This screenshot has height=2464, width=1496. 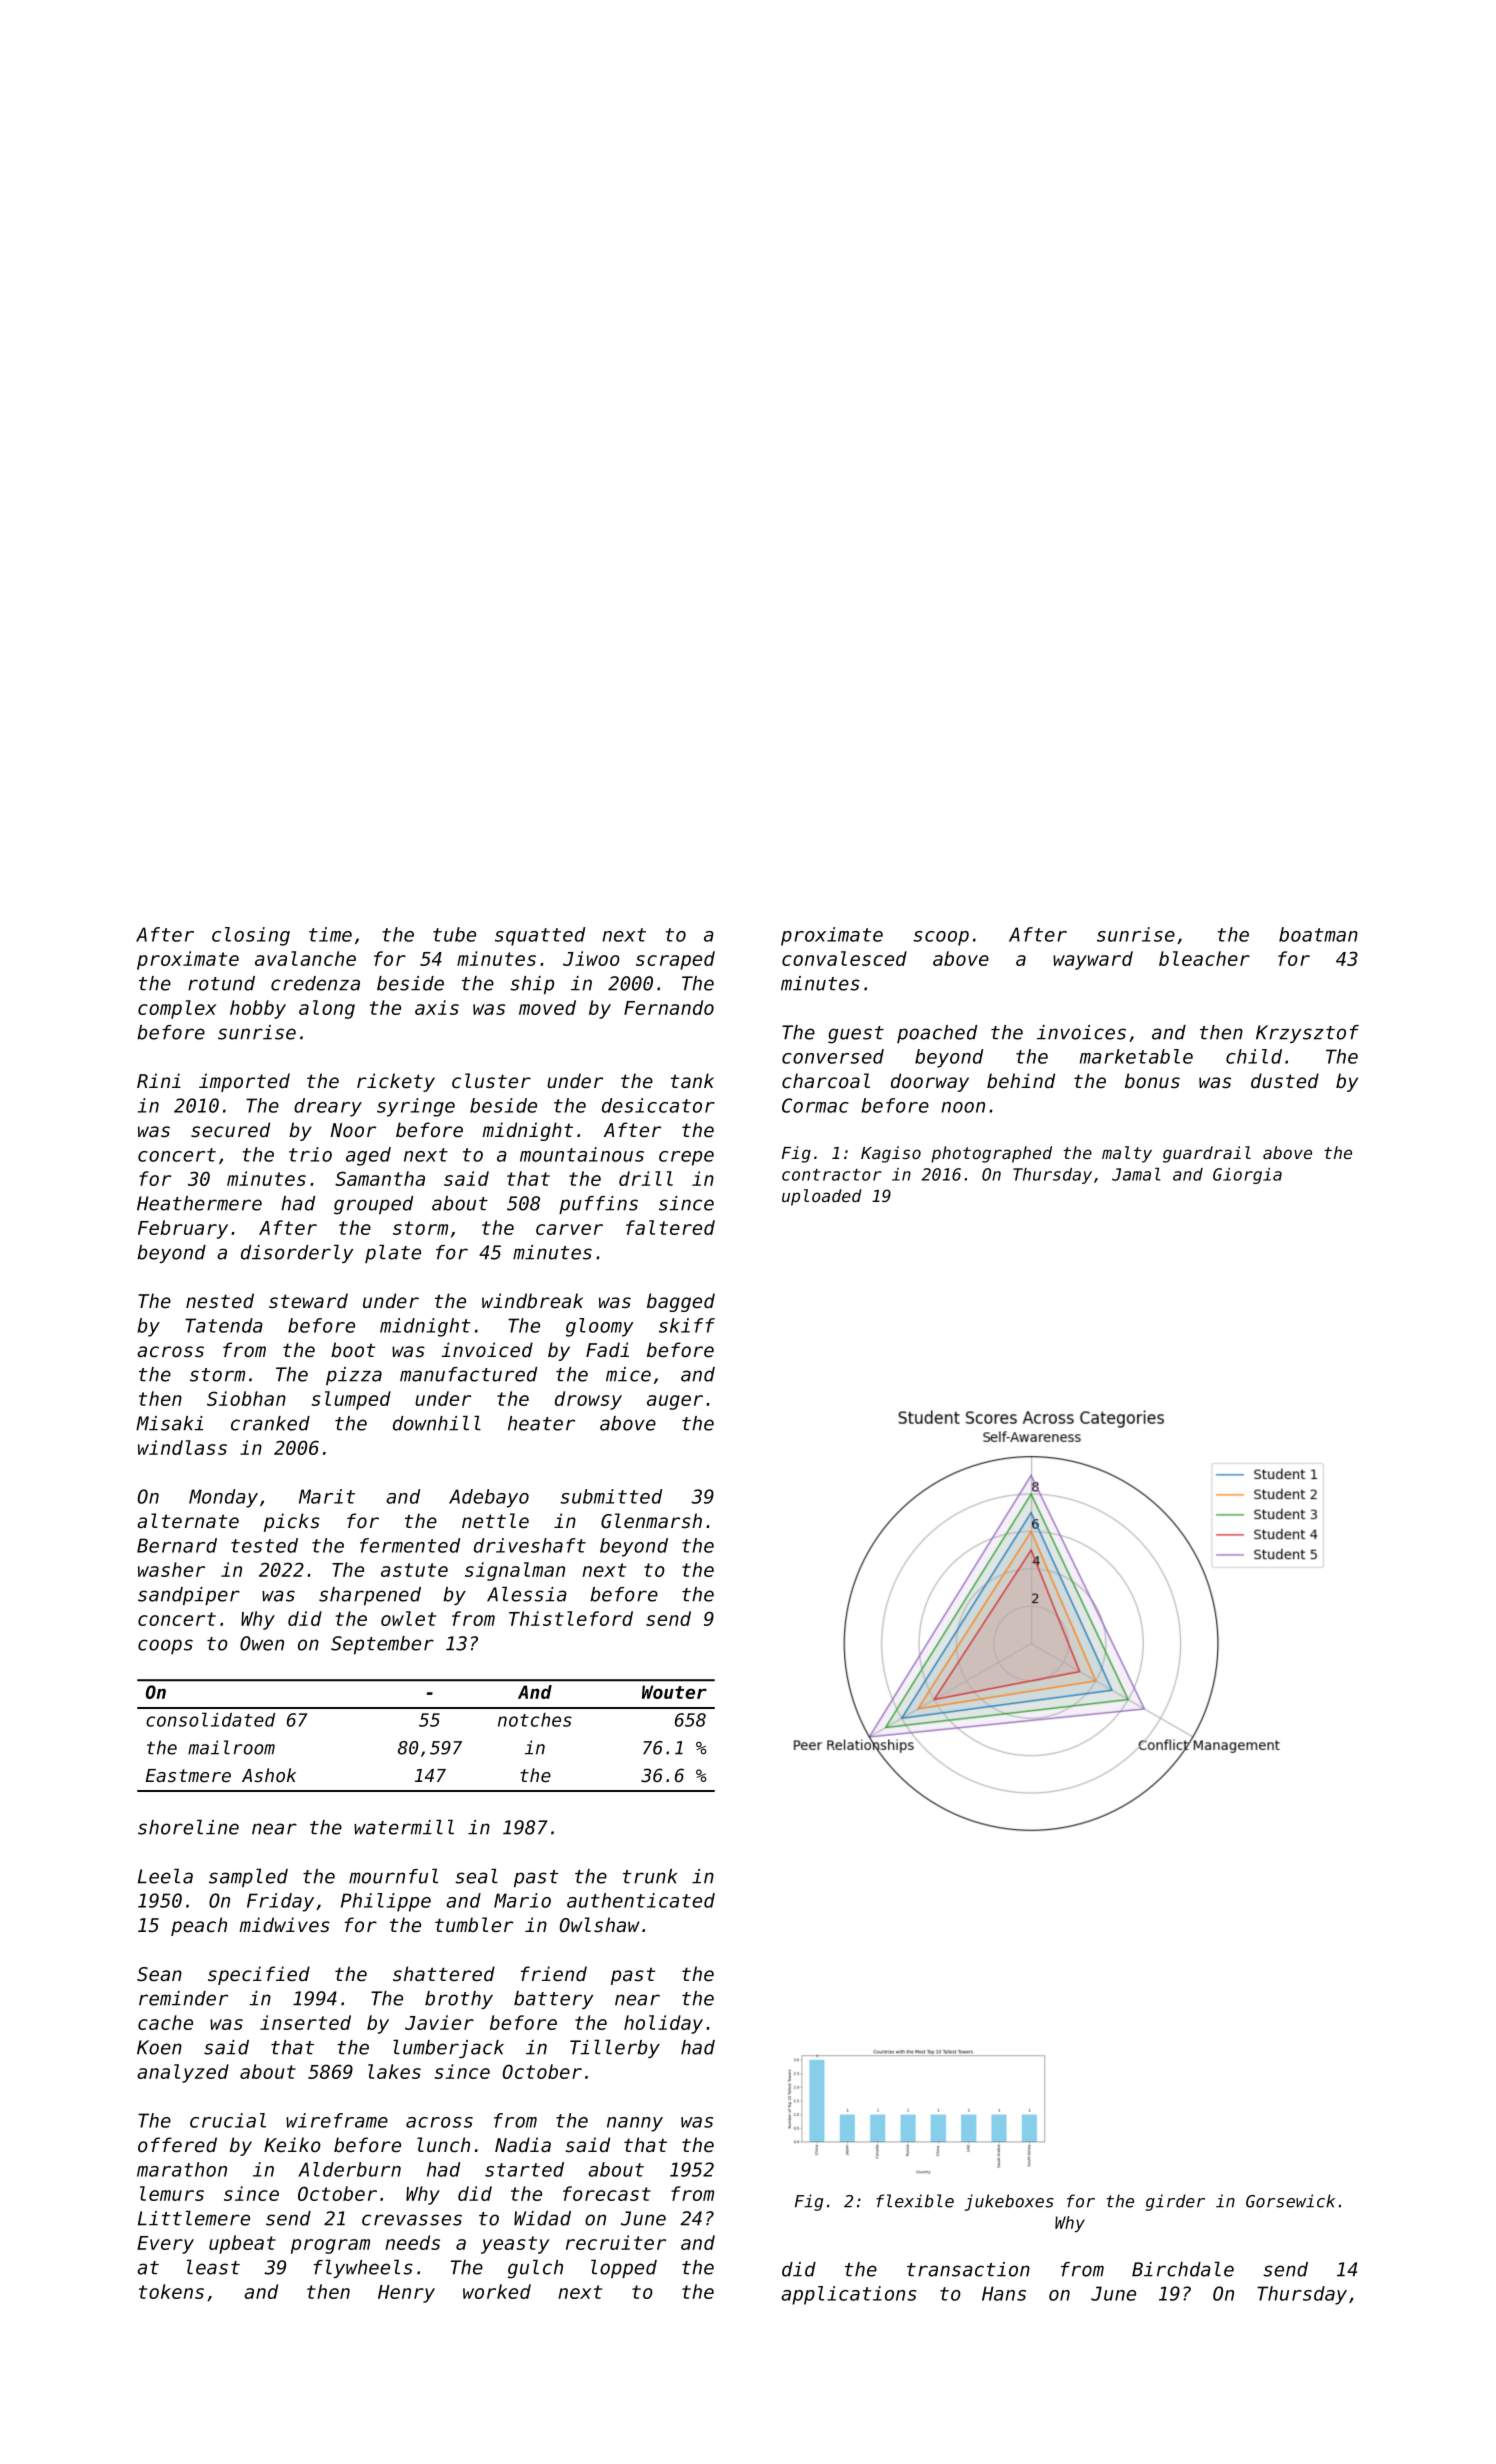 I want to click on Alderburn, so click(x=349, y=2169).
